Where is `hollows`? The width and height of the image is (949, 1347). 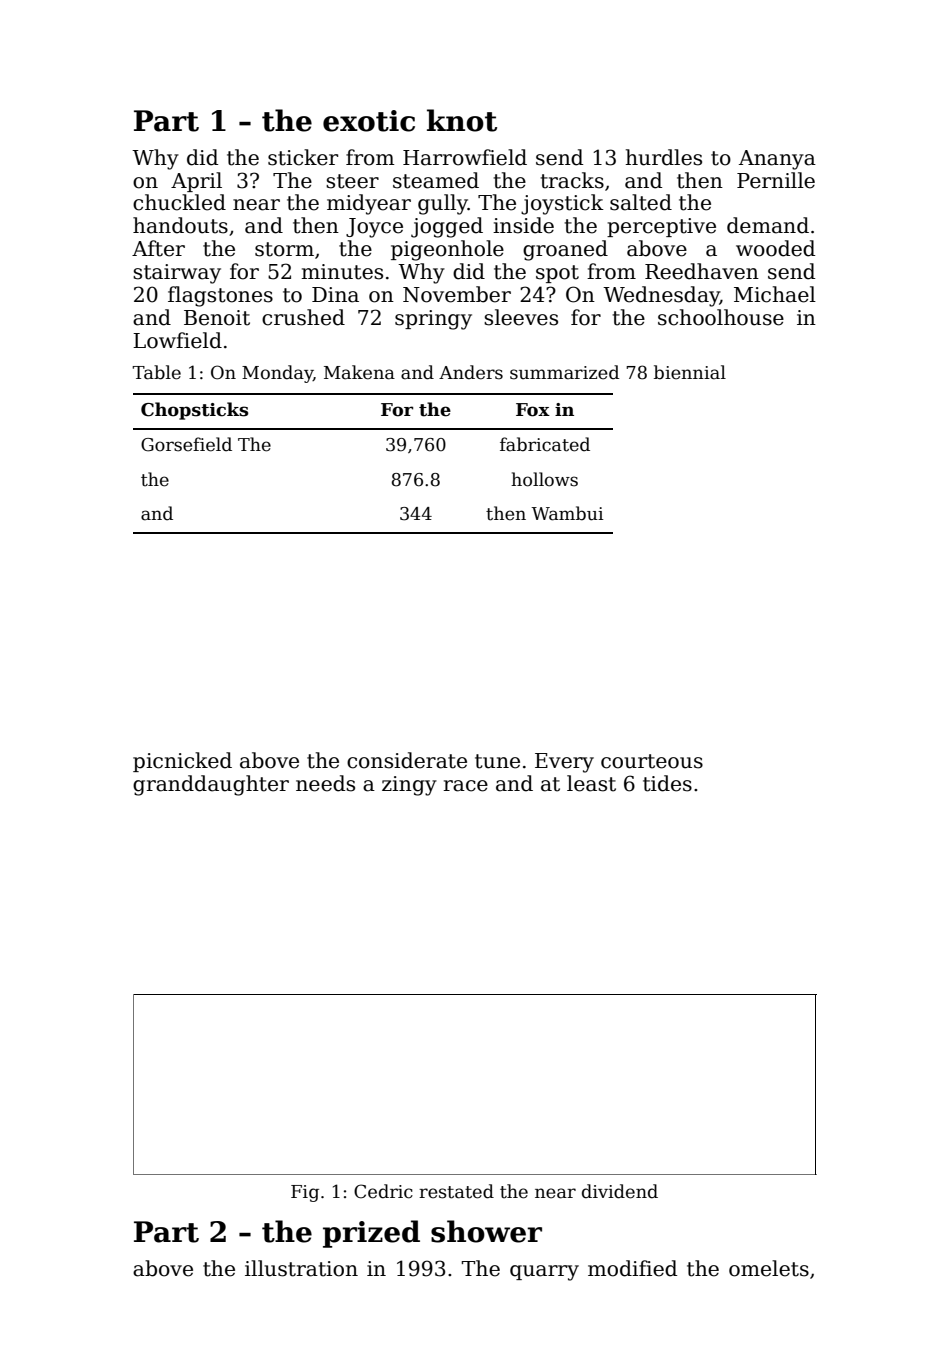
hollows is located at coordinates (544, 479).
